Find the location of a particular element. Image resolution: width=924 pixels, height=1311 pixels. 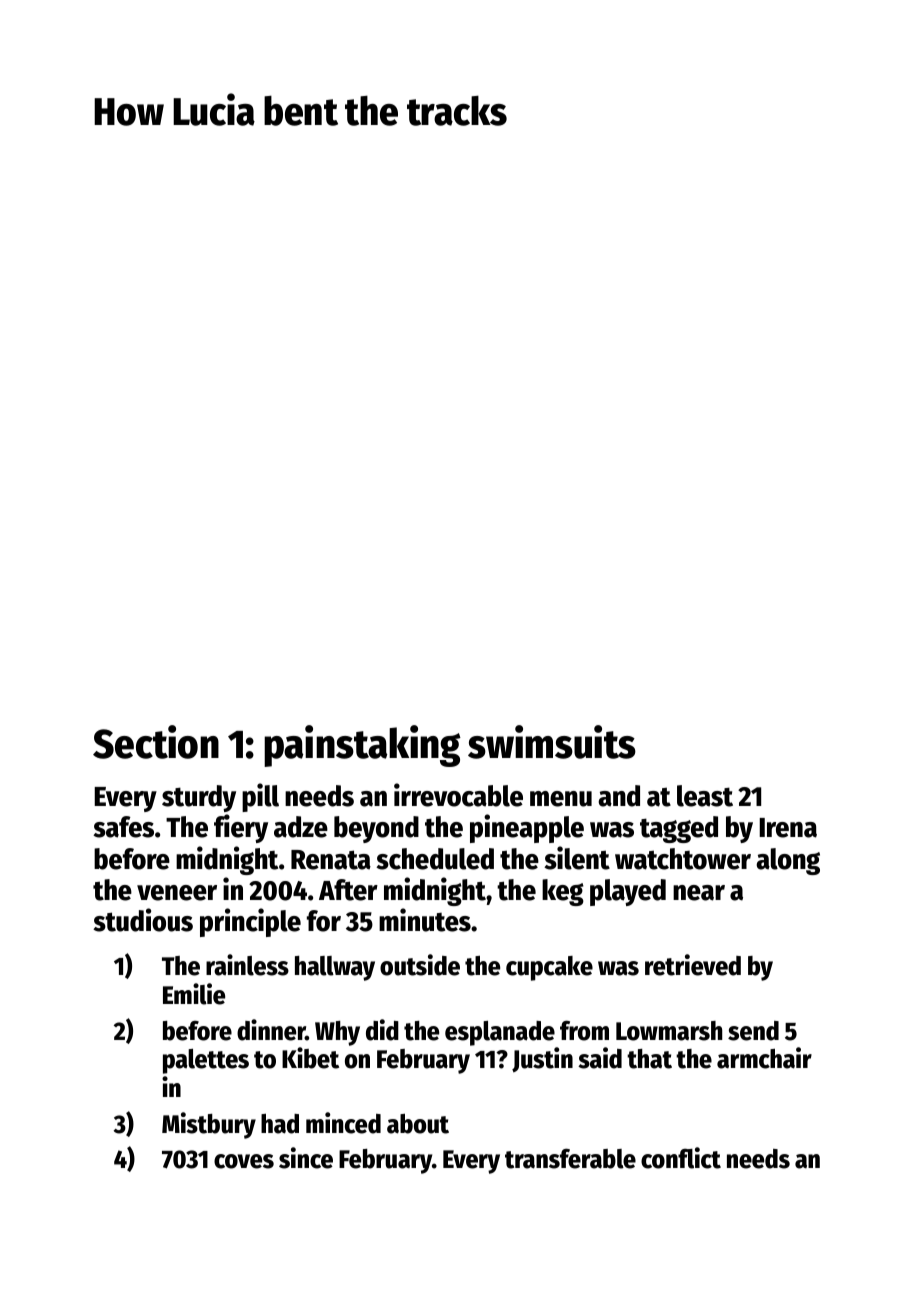

coves is located at coordinates (244, 1161).
